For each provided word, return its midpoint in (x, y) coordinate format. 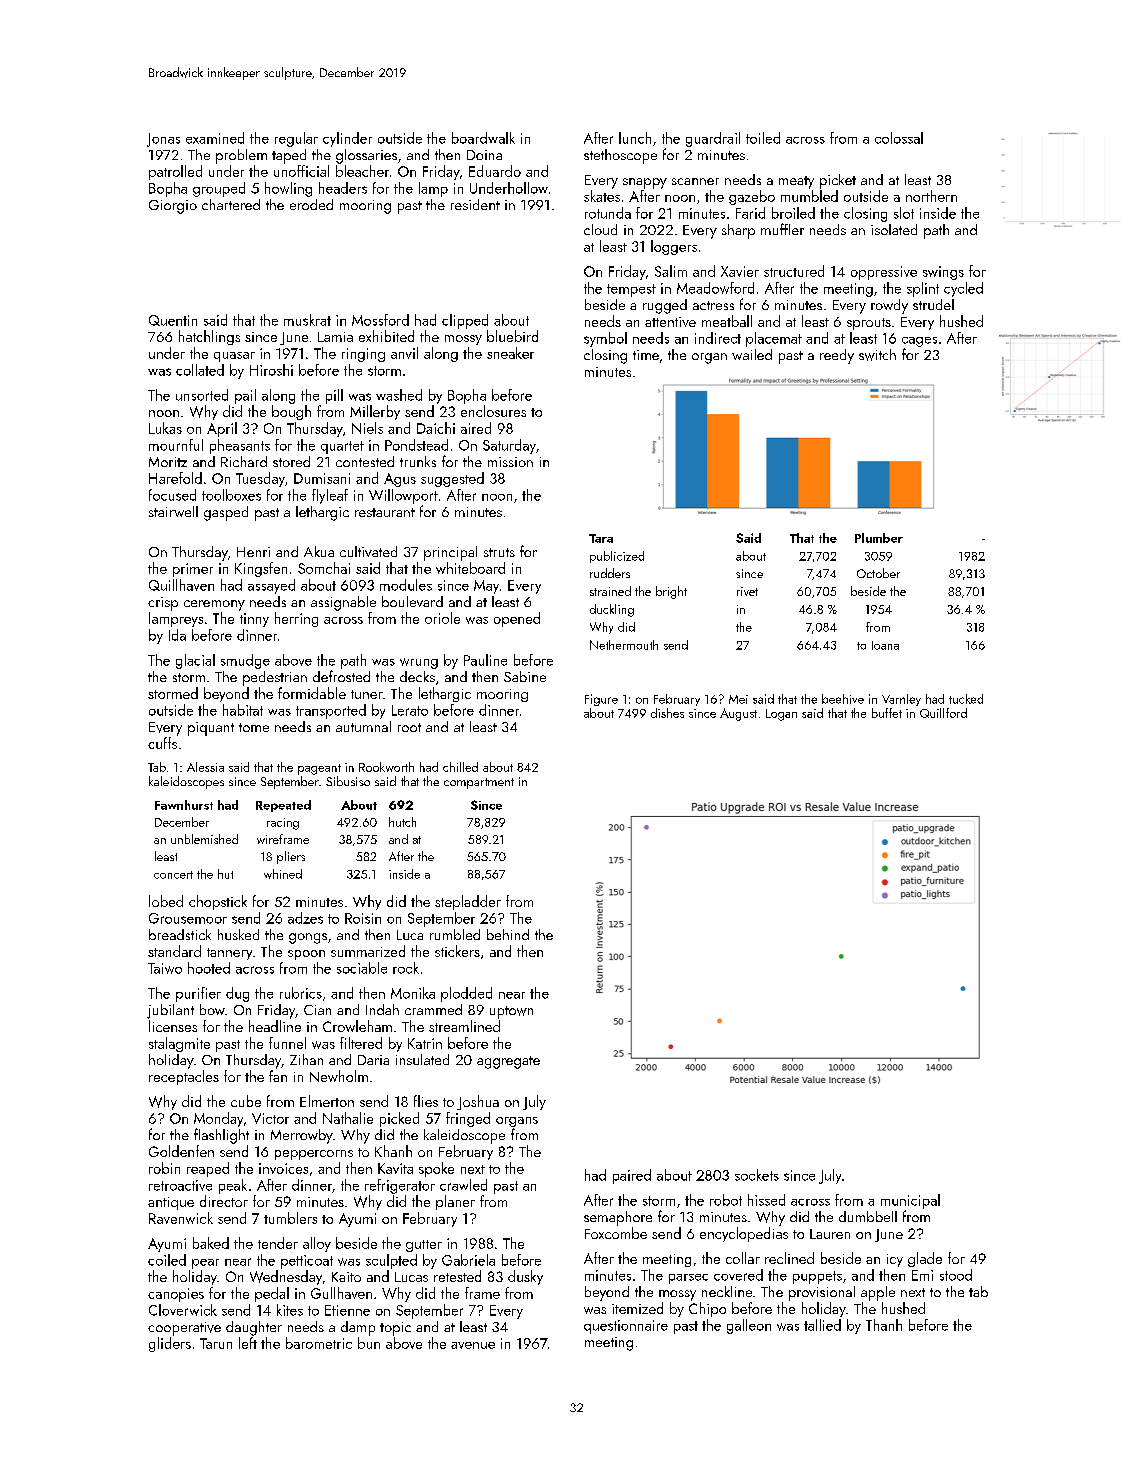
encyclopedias (744, 1234)
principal (450, 553)
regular (296, 139)
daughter (254, 1328)
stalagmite (179, 1044)
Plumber (879, 538)
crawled (463, 1185)
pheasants (240, 446)
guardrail (713, 139)
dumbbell (868, 1216)
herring (296, 619)
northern (931, 196)
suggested (452, 479)
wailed (752, 354)
